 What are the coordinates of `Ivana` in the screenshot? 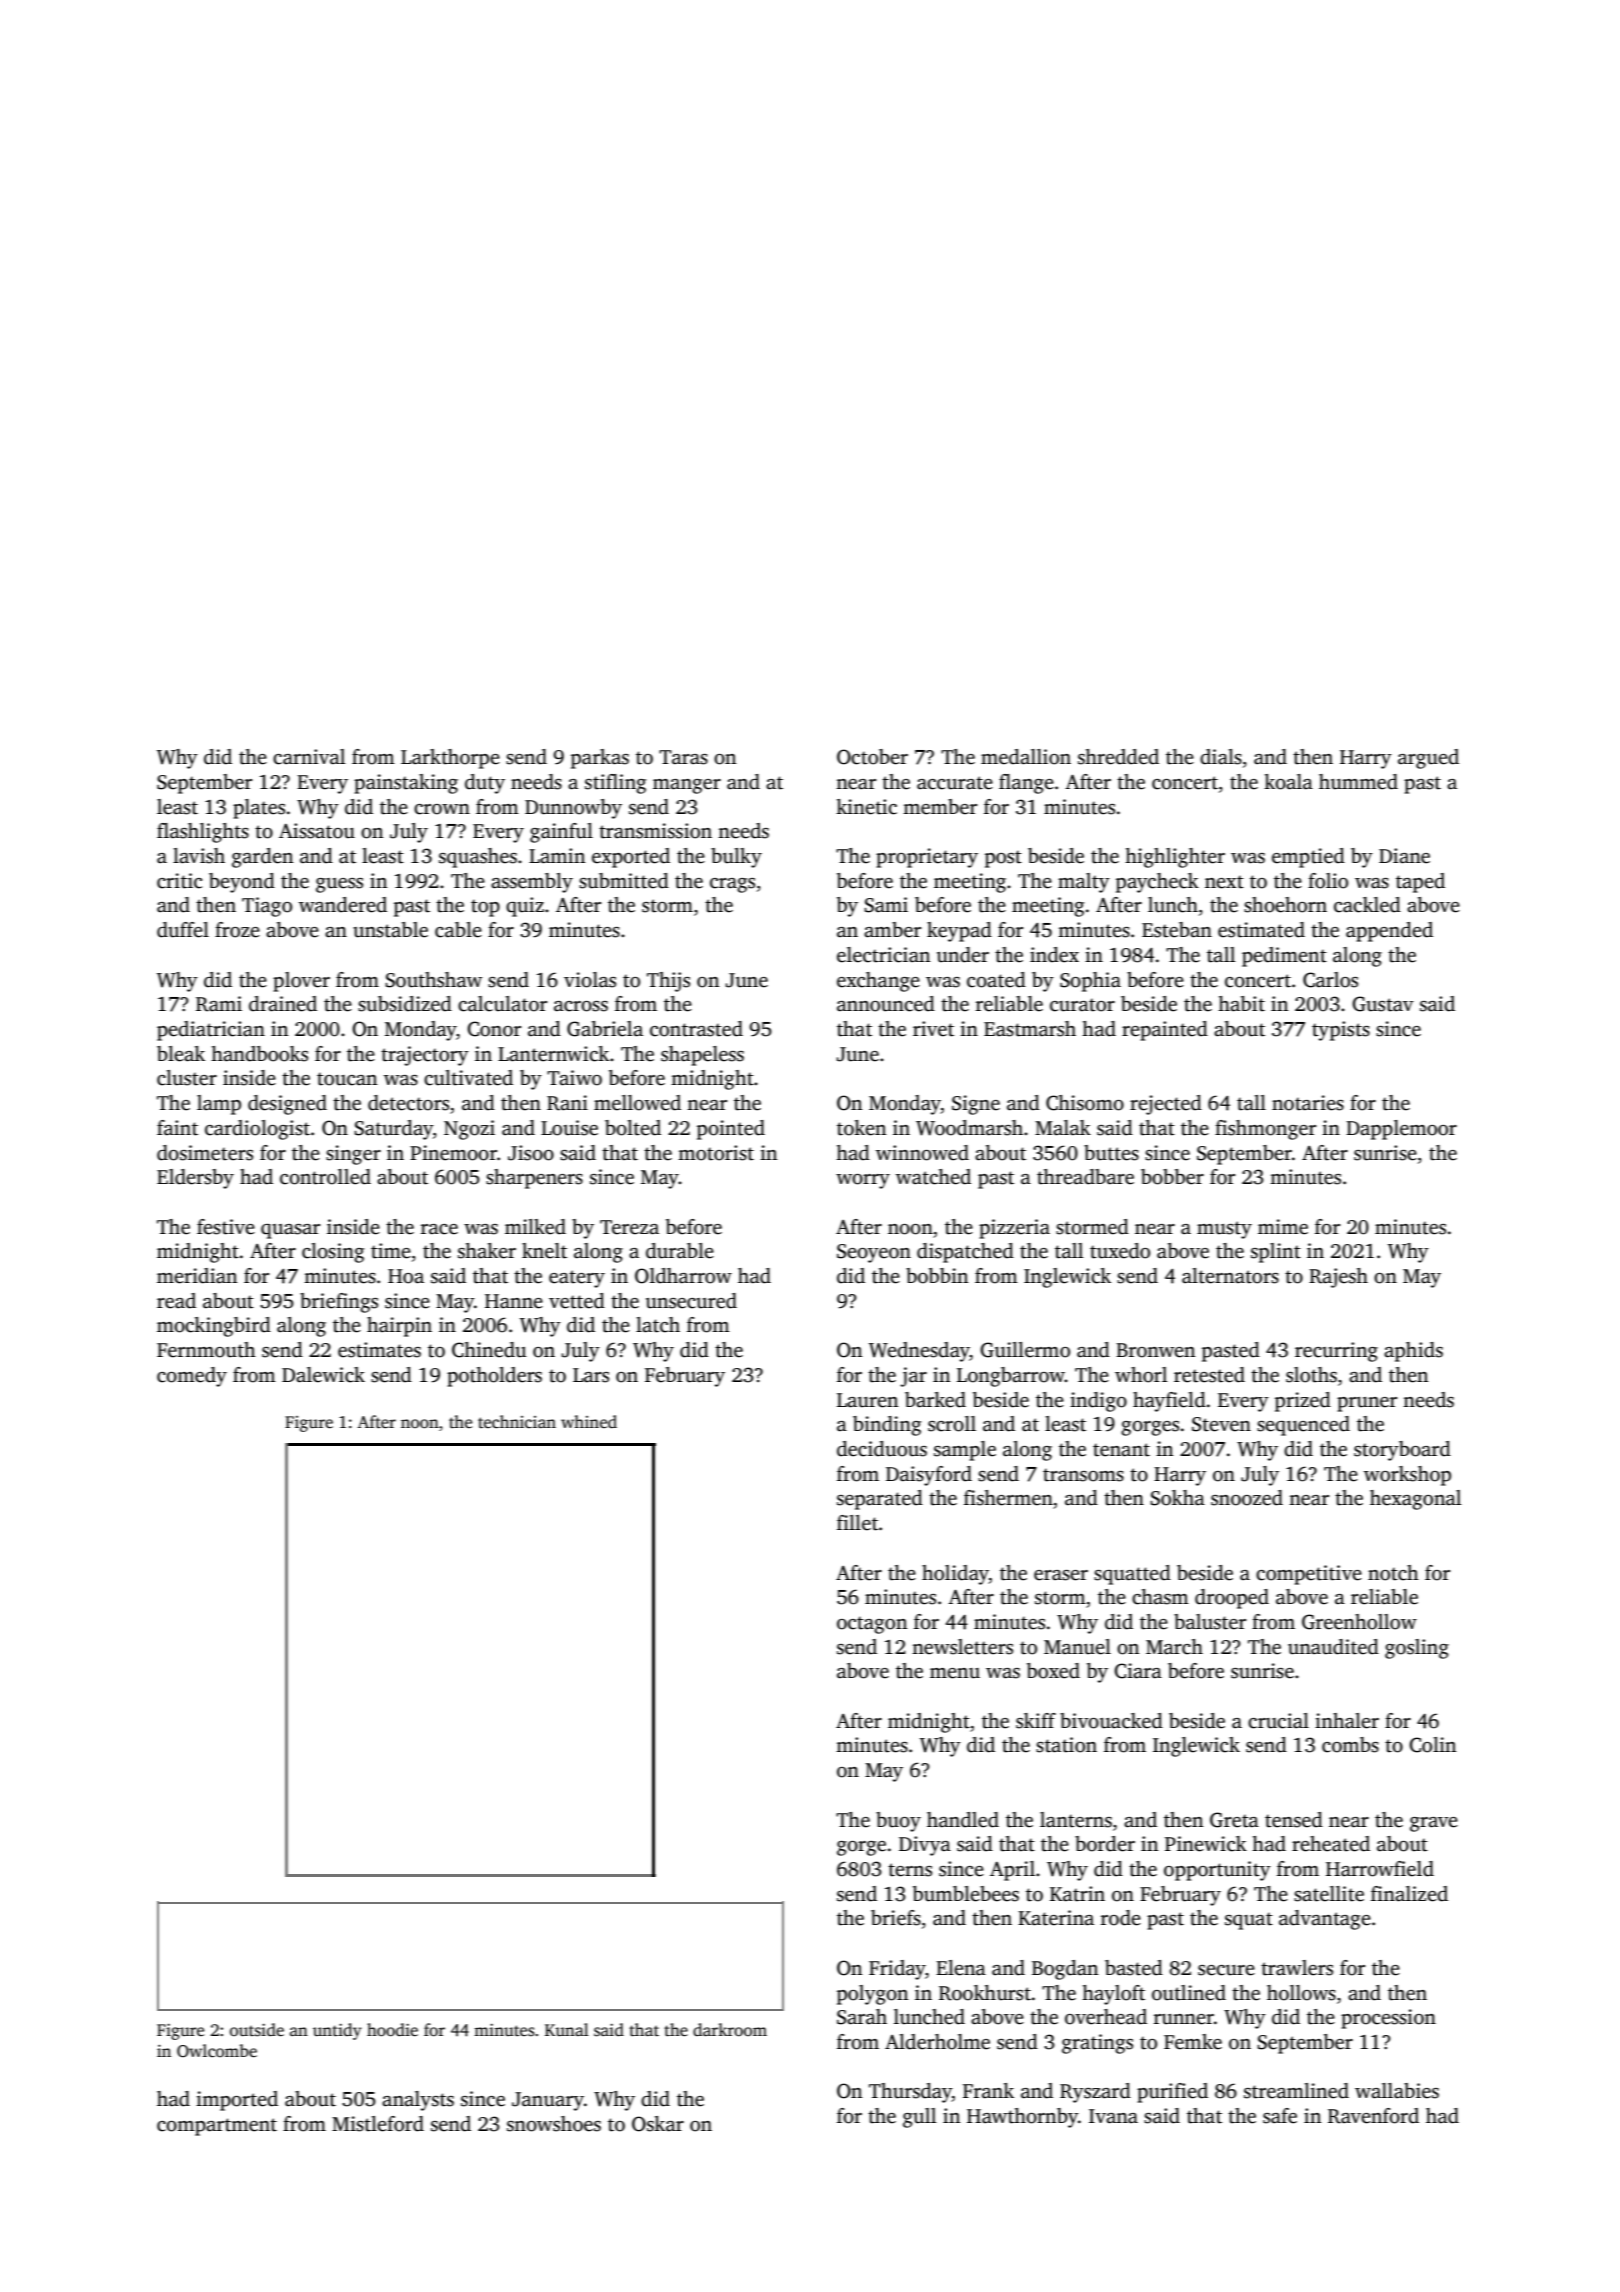 It's located at (1113, 2116).
